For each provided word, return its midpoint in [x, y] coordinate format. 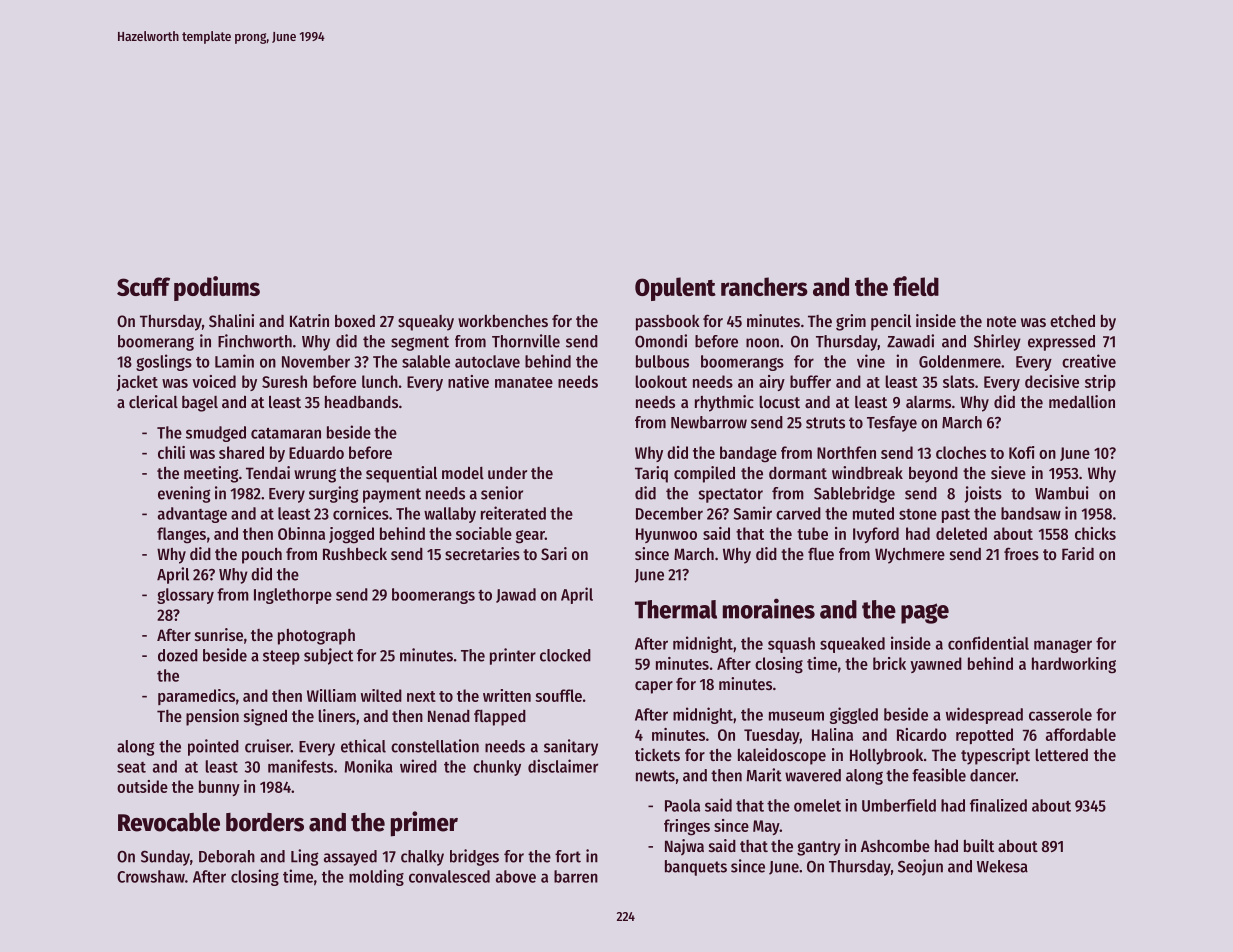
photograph [316, 637]
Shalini [231, 320]
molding [376, 877]
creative [1089, 361]
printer [513, 656]
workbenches [503, 321]
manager [1063, 646]
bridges [474, 857]
